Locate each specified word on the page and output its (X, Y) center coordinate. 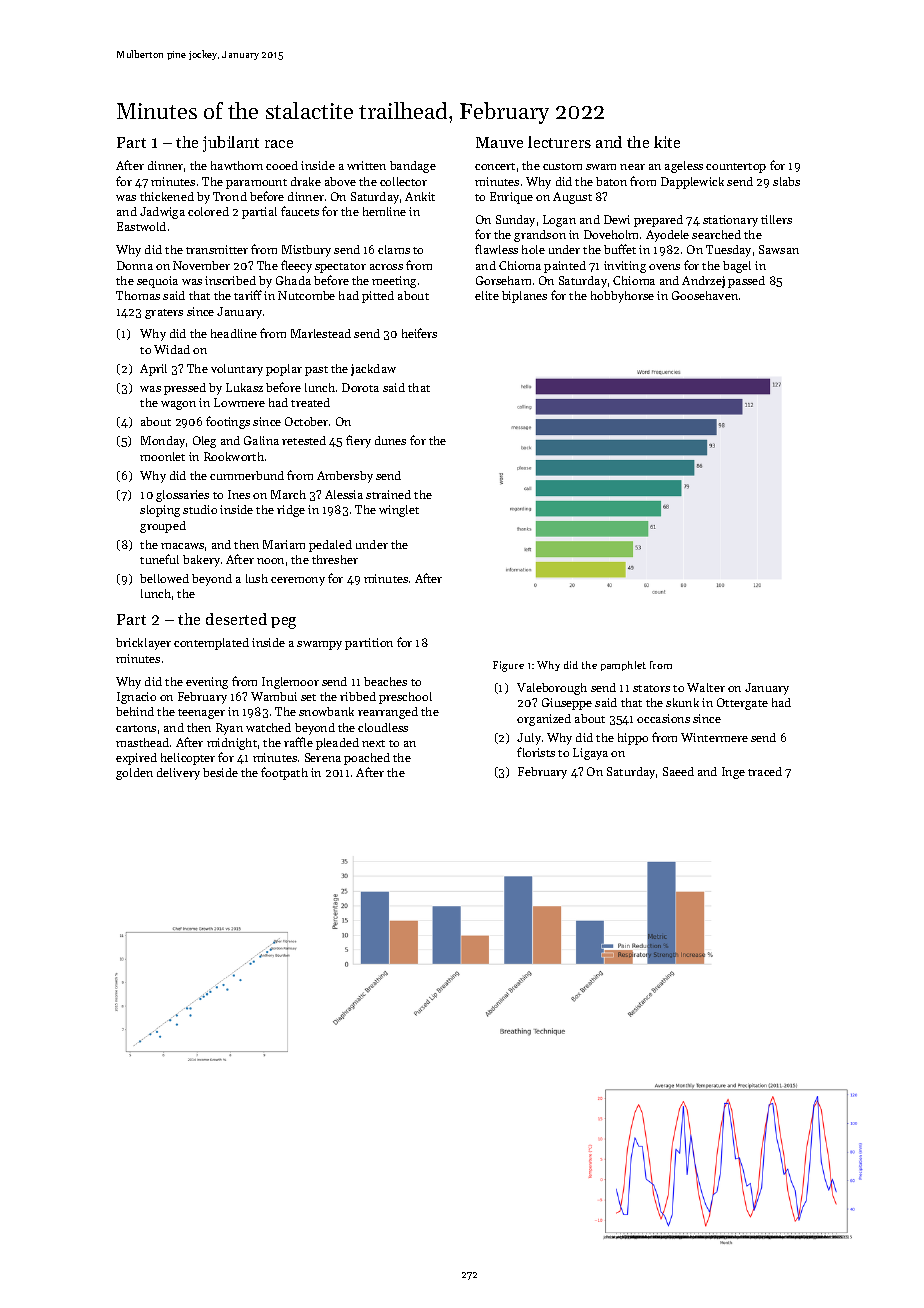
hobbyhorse (622, 297)
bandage (413, 167)
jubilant (231, 144)
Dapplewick (692, 183)
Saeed (678, 771)
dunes (390, 440)
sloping (160, 511)
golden (134, 774)
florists (536, 752)
